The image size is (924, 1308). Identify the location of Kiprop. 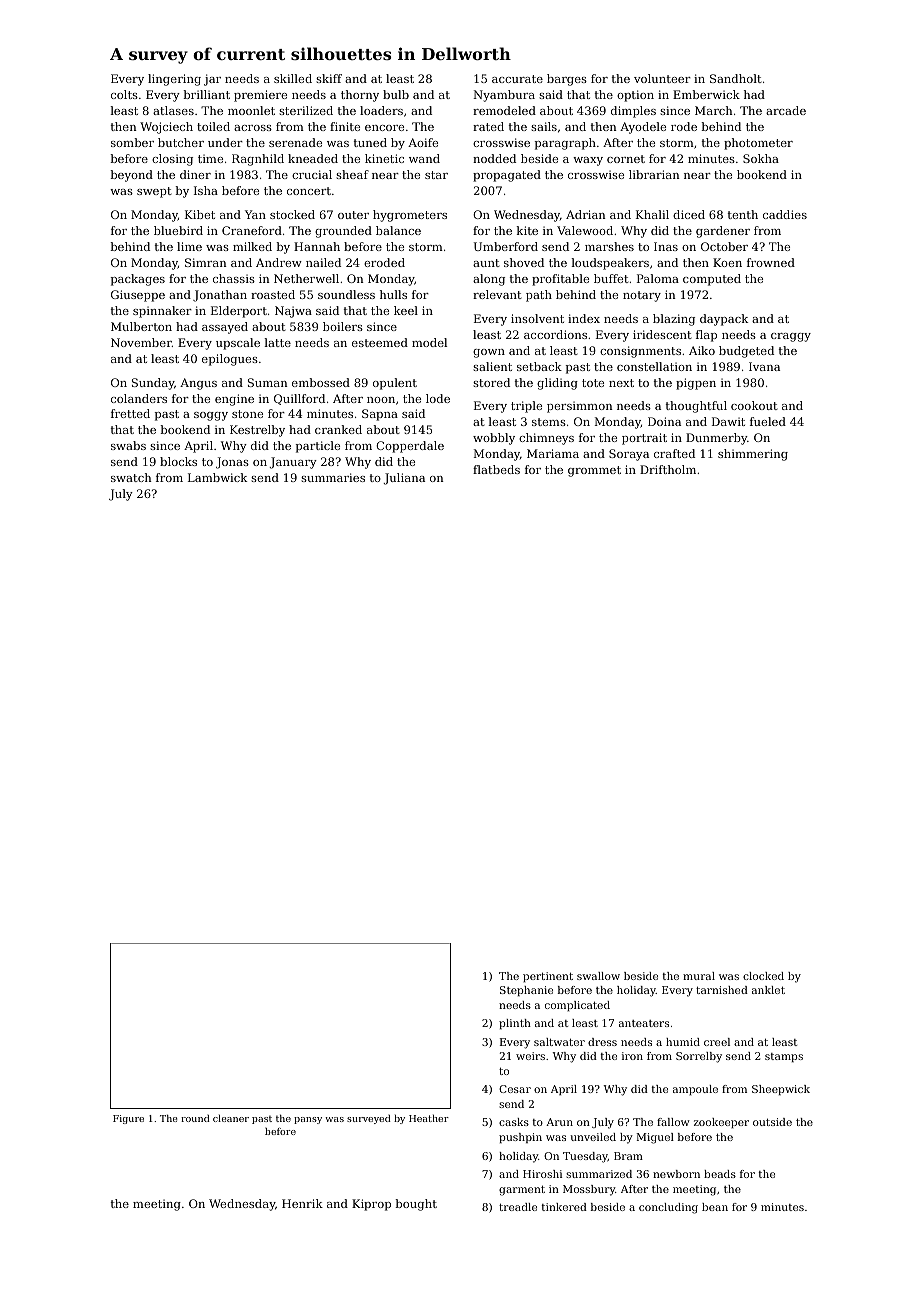
(371, 1205).
